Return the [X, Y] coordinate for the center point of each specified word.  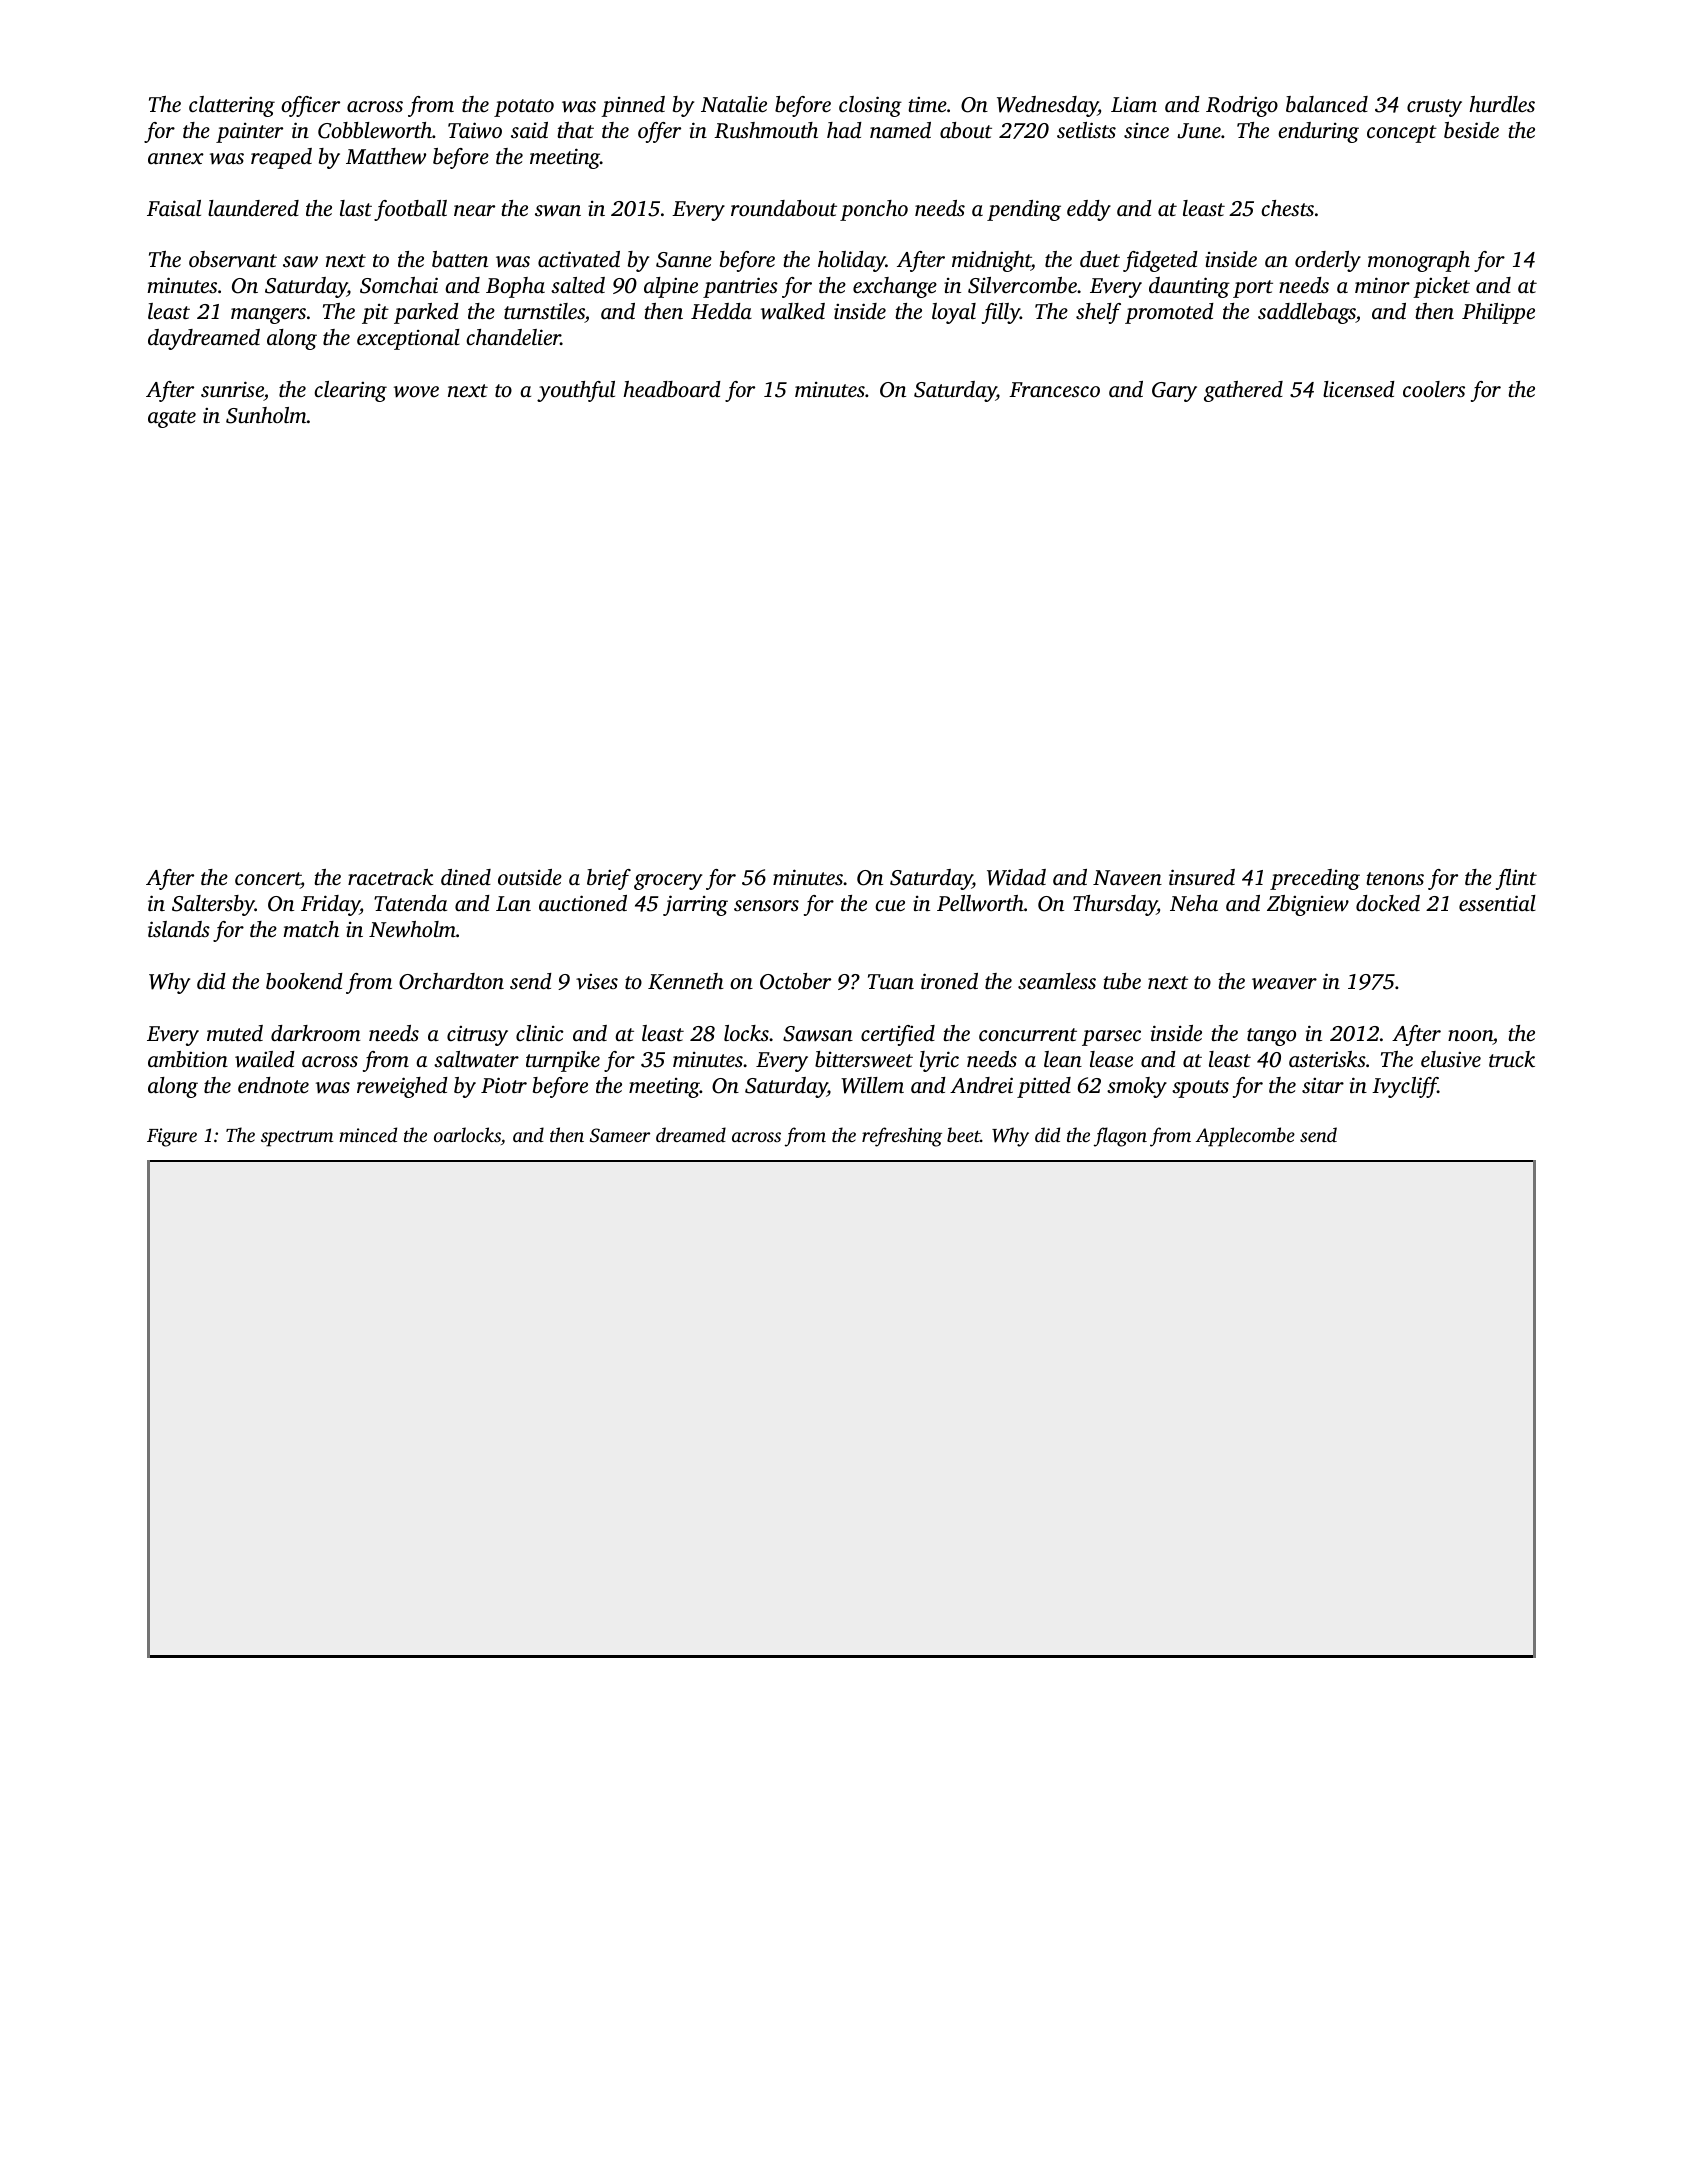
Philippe [1498, 313]
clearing [350, 391]
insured [1202, 877]
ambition [188, 1059]
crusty [1434, 108]
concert [268, 880]
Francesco [1054, 389]
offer [659, 132]
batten [460, 259]
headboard [672, 389]
